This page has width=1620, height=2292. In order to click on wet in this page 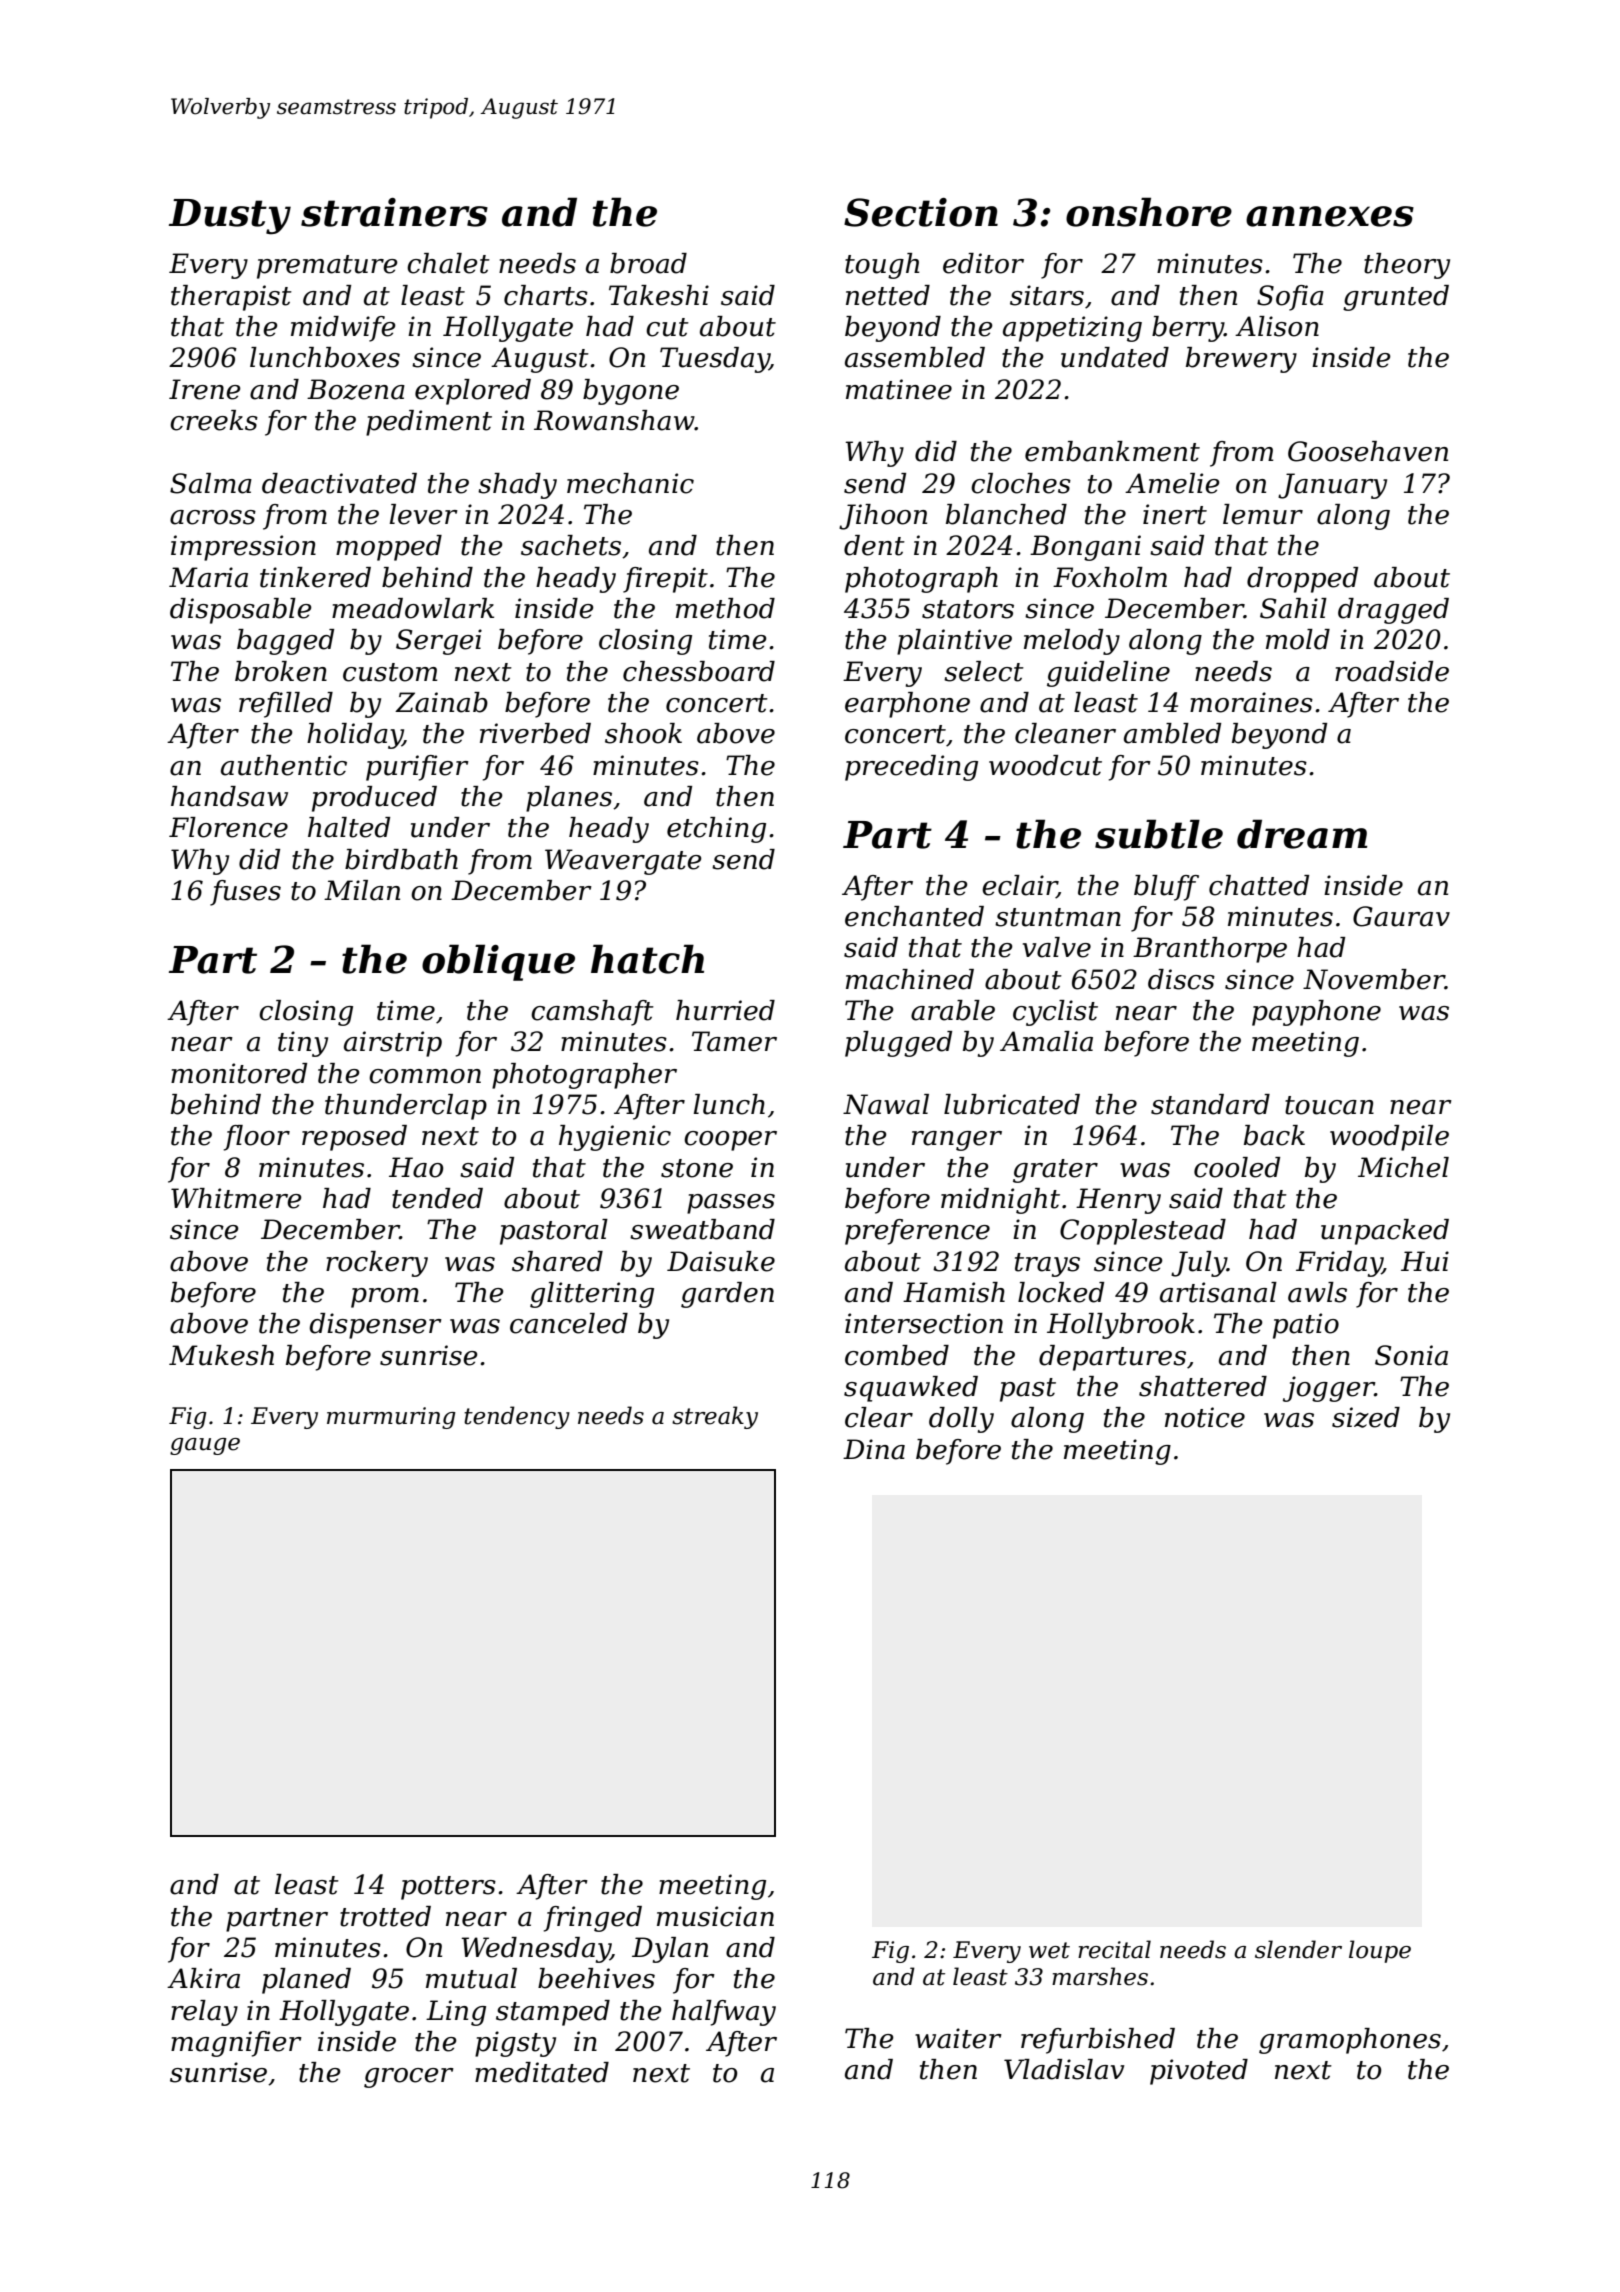, I will do `click(1049, 1950)`.
